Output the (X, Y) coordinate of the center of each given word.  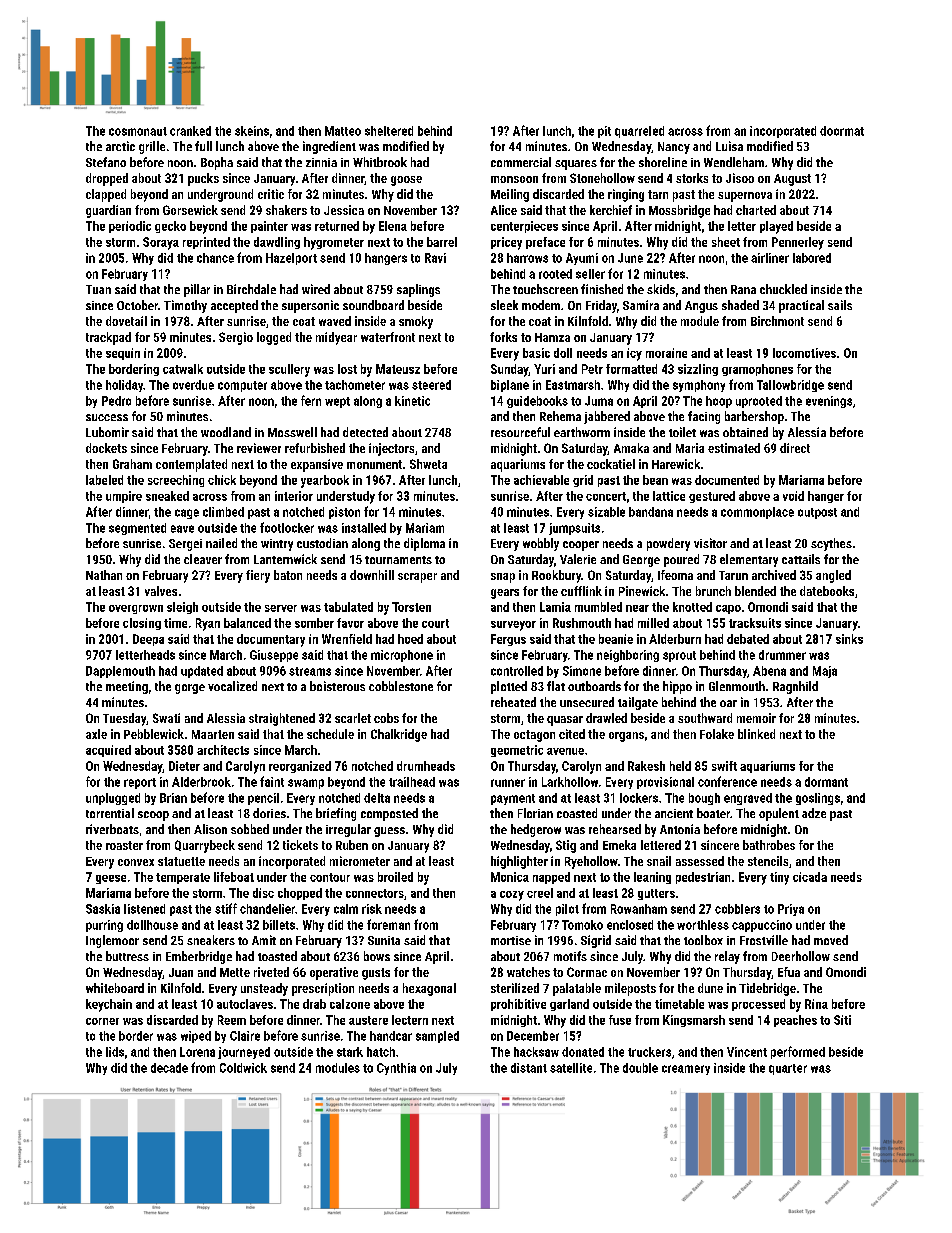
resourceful (520, 432)
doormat (842, 131)
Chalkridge (399, 735)
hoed (410, 639)
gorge (190, 689)
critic (271, 194)
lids (115, 1052)
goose (406, 181)
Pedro (116, 401)
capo (728, 609)
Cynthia (396, 1069)
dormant (826, 782)
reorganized (300, 767)
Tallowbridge (790, 386)
